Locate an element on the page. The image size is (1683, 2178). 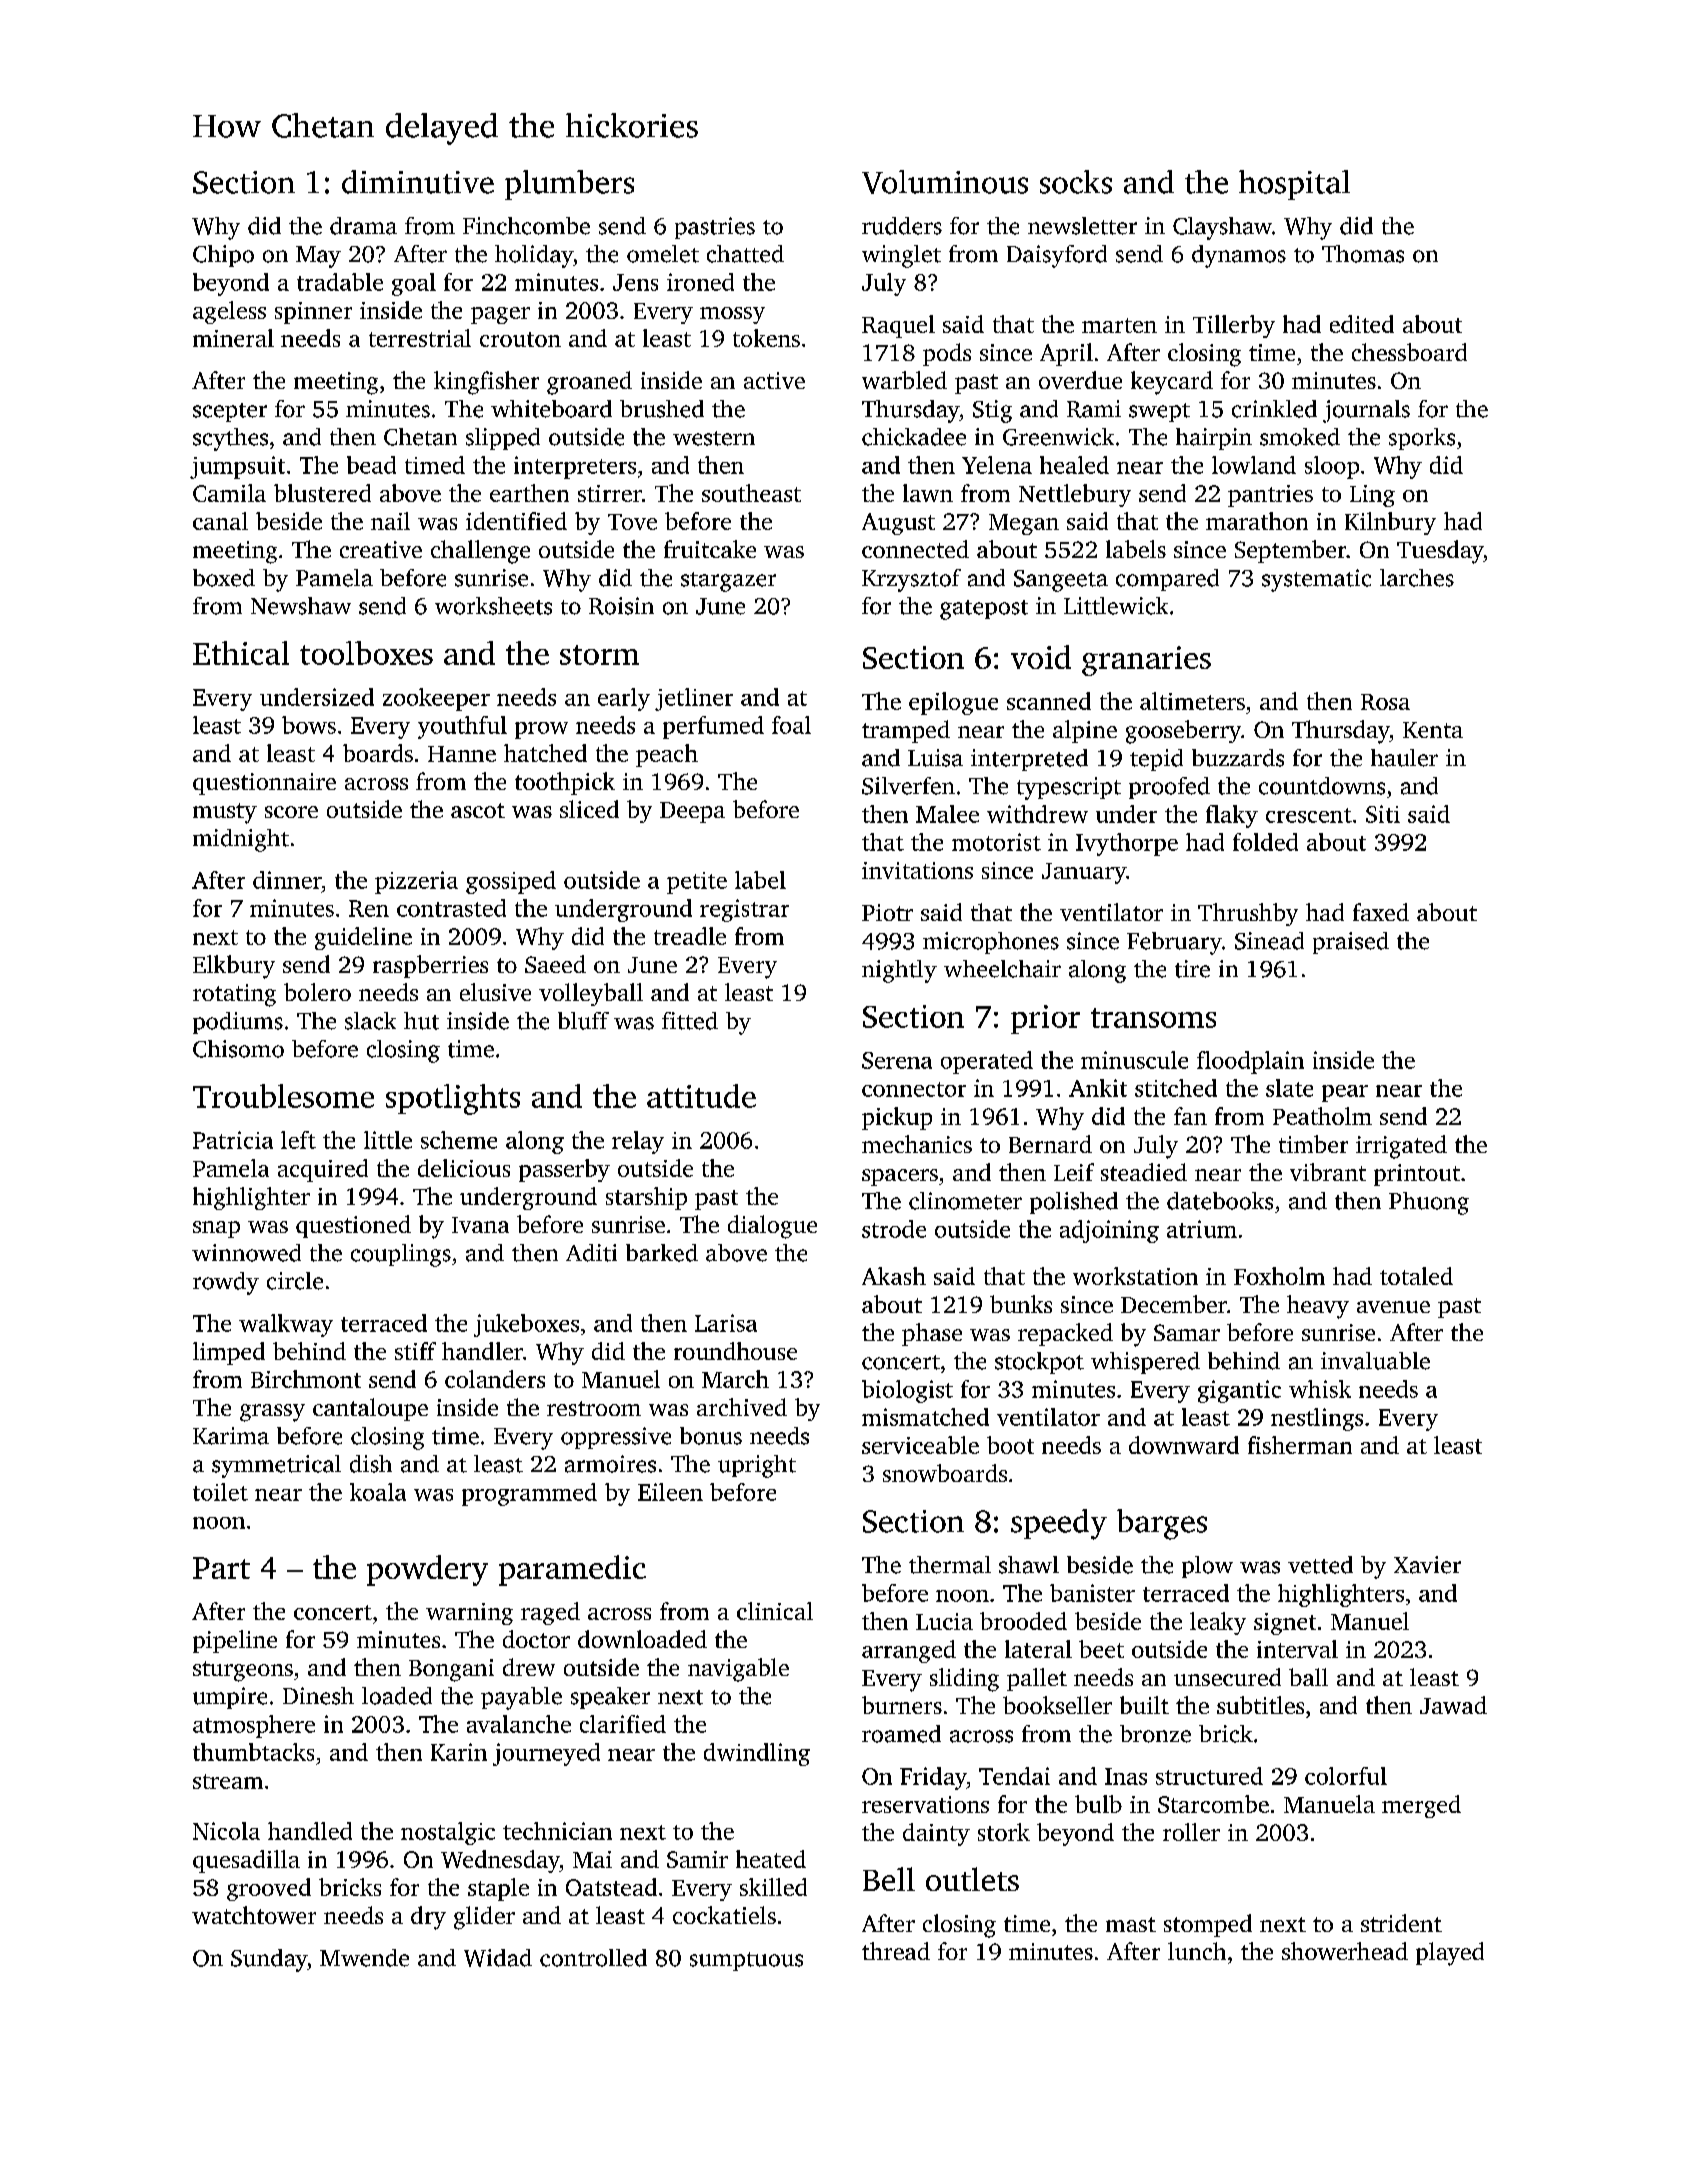
August is located at coordinates (898, 524).
